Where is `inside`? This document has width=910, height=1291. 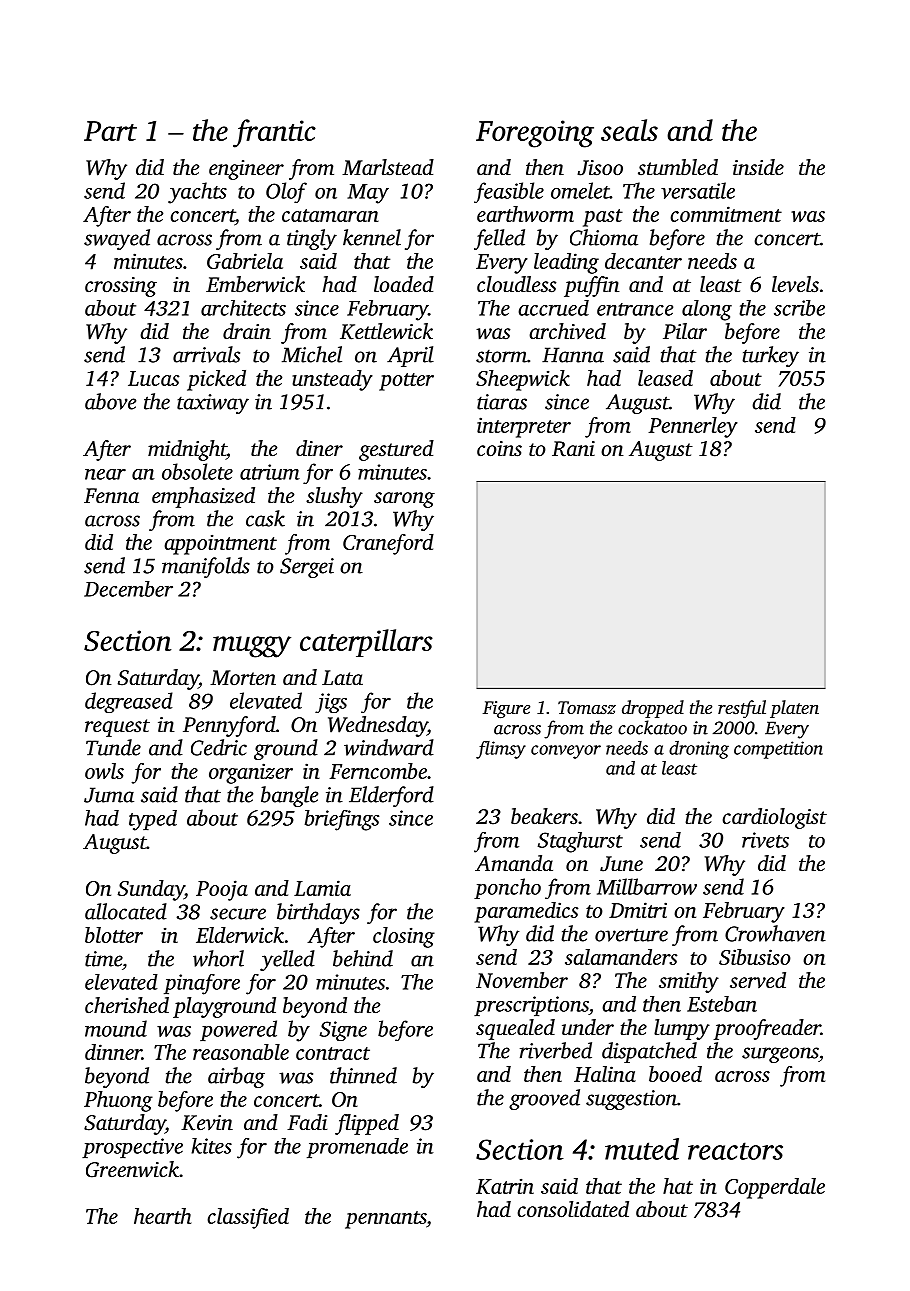
inside is located at coordinates (758, 167).
